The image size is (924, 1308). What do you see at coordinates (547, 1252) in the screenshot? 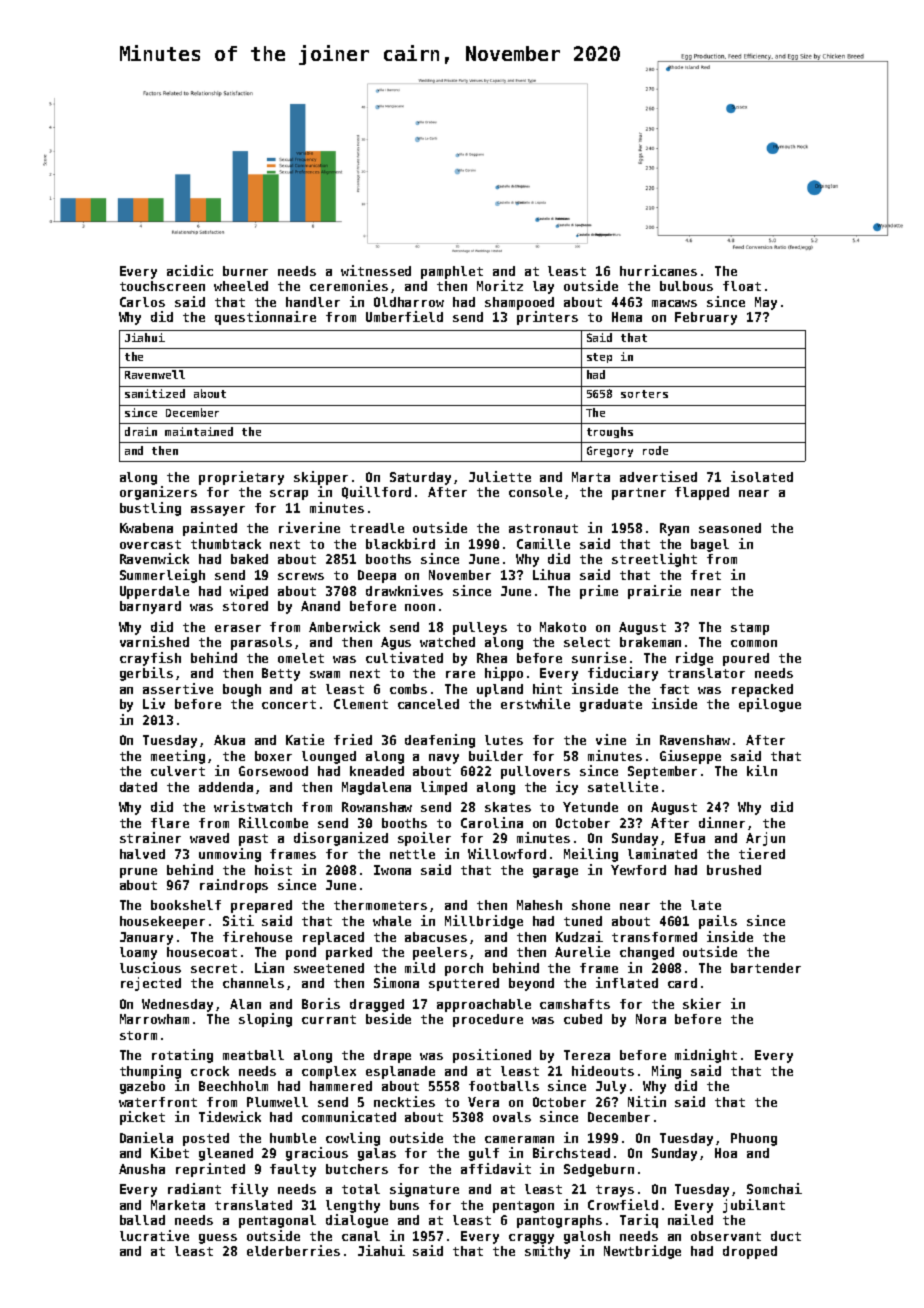
I see `smithy` at bounding box center [547, 1252].
